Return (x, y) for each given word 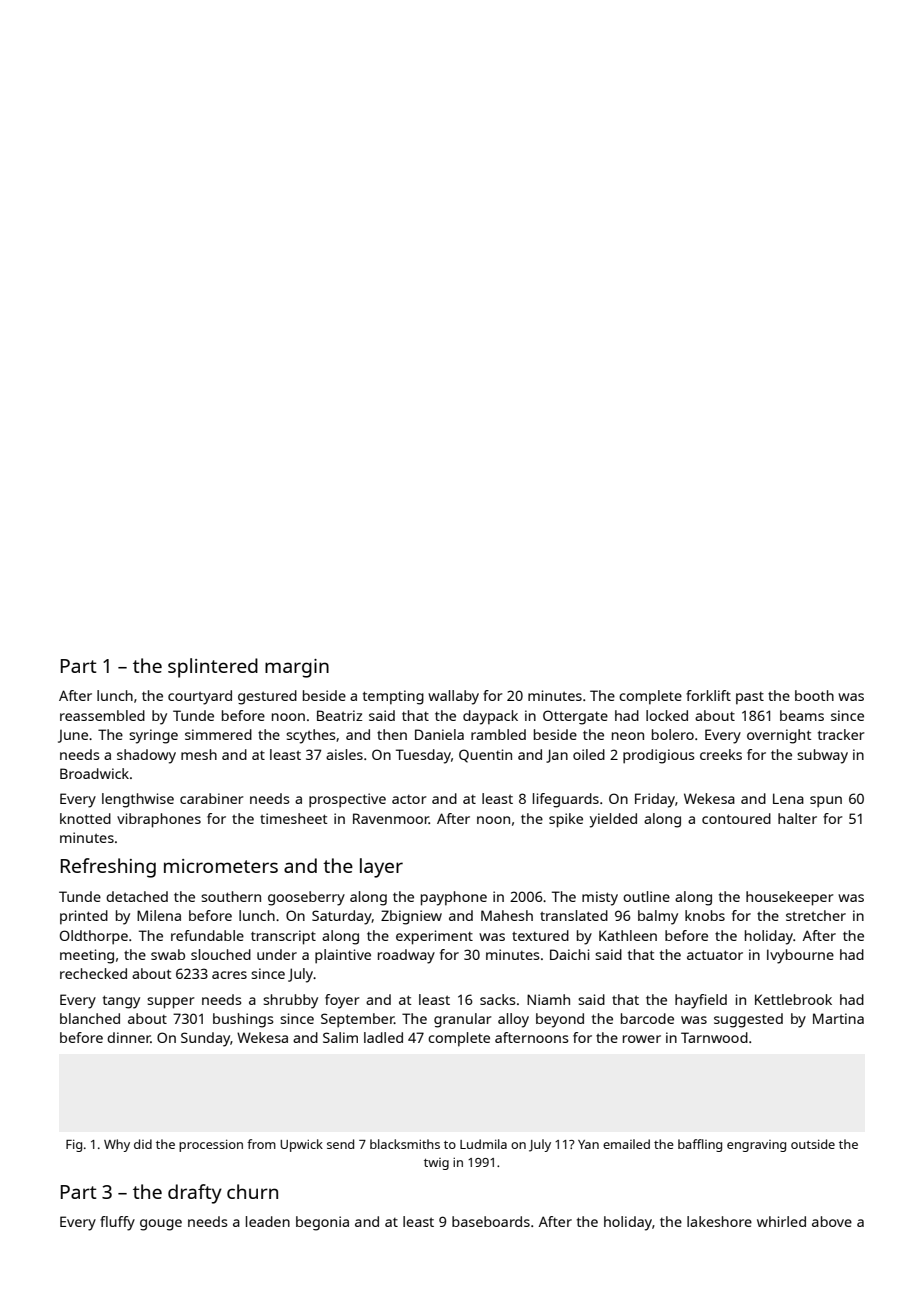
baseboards (491, 1221)
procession (211, 1145)
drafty (195, 1194)
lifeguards (566, 800)
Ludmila (483, 1144)
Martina (838, 1018)
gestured (267, 697)
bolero (673, 734)
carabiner (212, 798)
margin (297, 668)
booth (814, 695)
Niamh (548, 999)
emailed (626, 1144)
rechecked (93, 973)
